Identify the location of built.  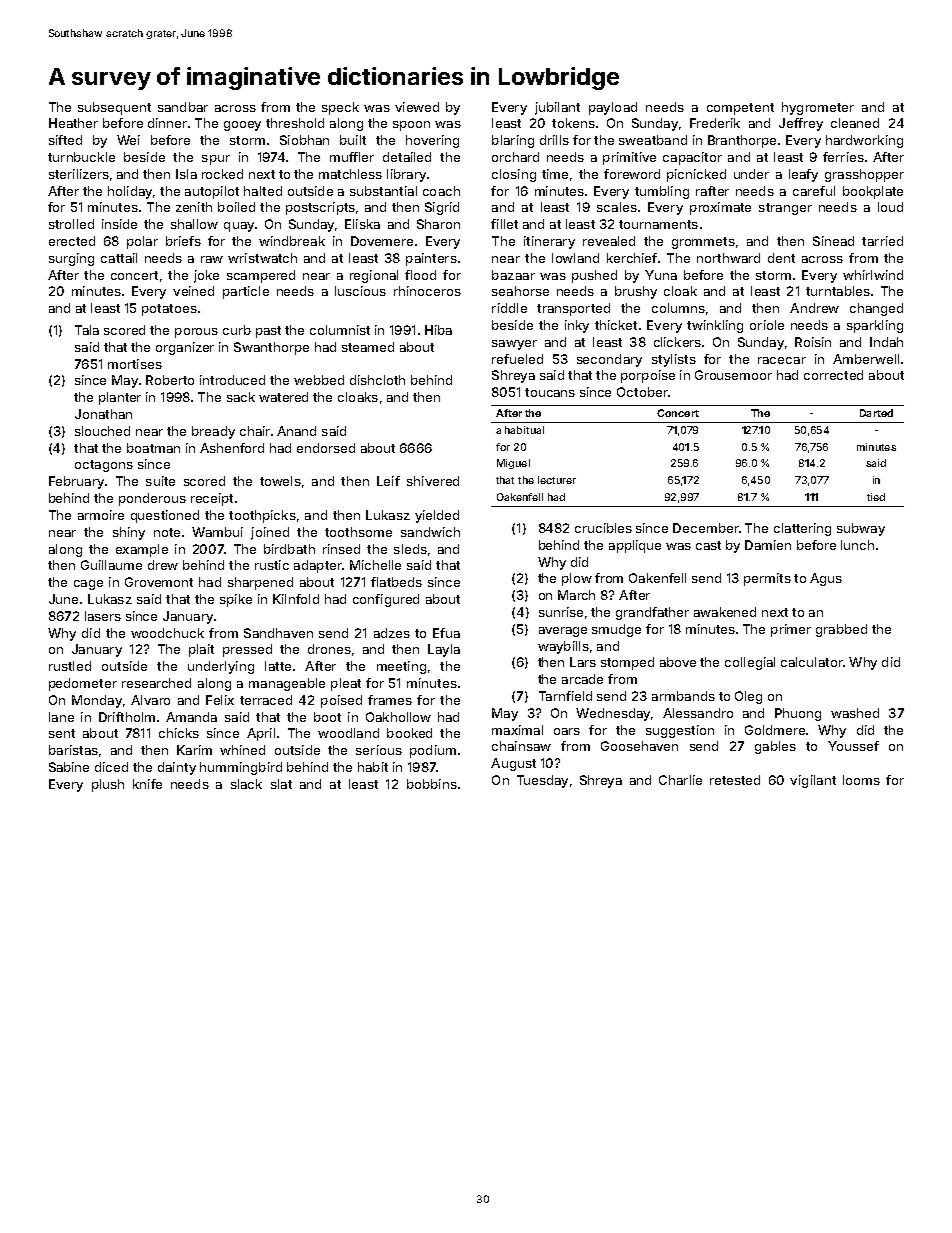
(353, 140).
